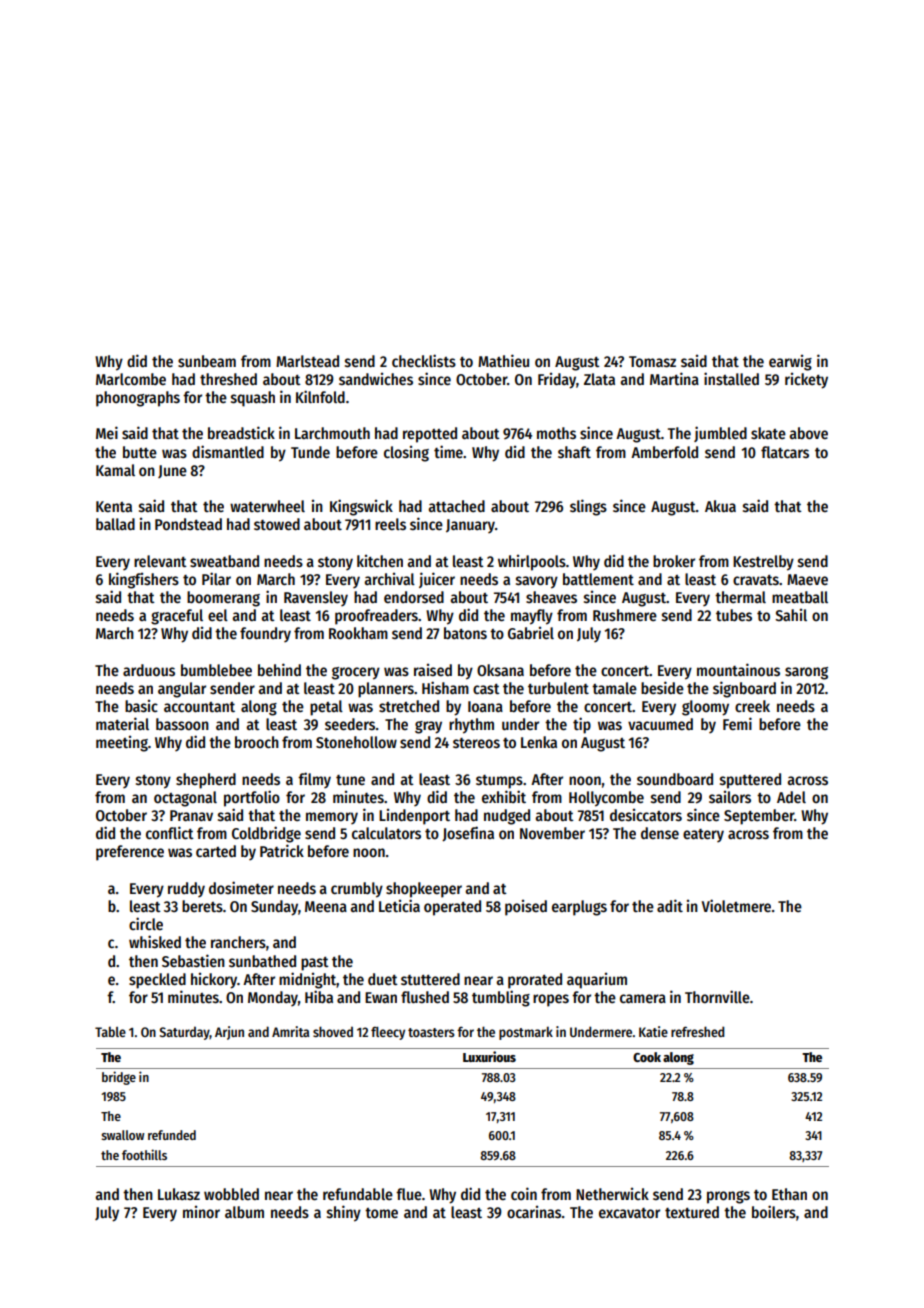 Image resolution: width=924 pixels, height=1308 pixels. Describe the element at coordinates (674, 378) in the image. I see `Martina` at that location.
